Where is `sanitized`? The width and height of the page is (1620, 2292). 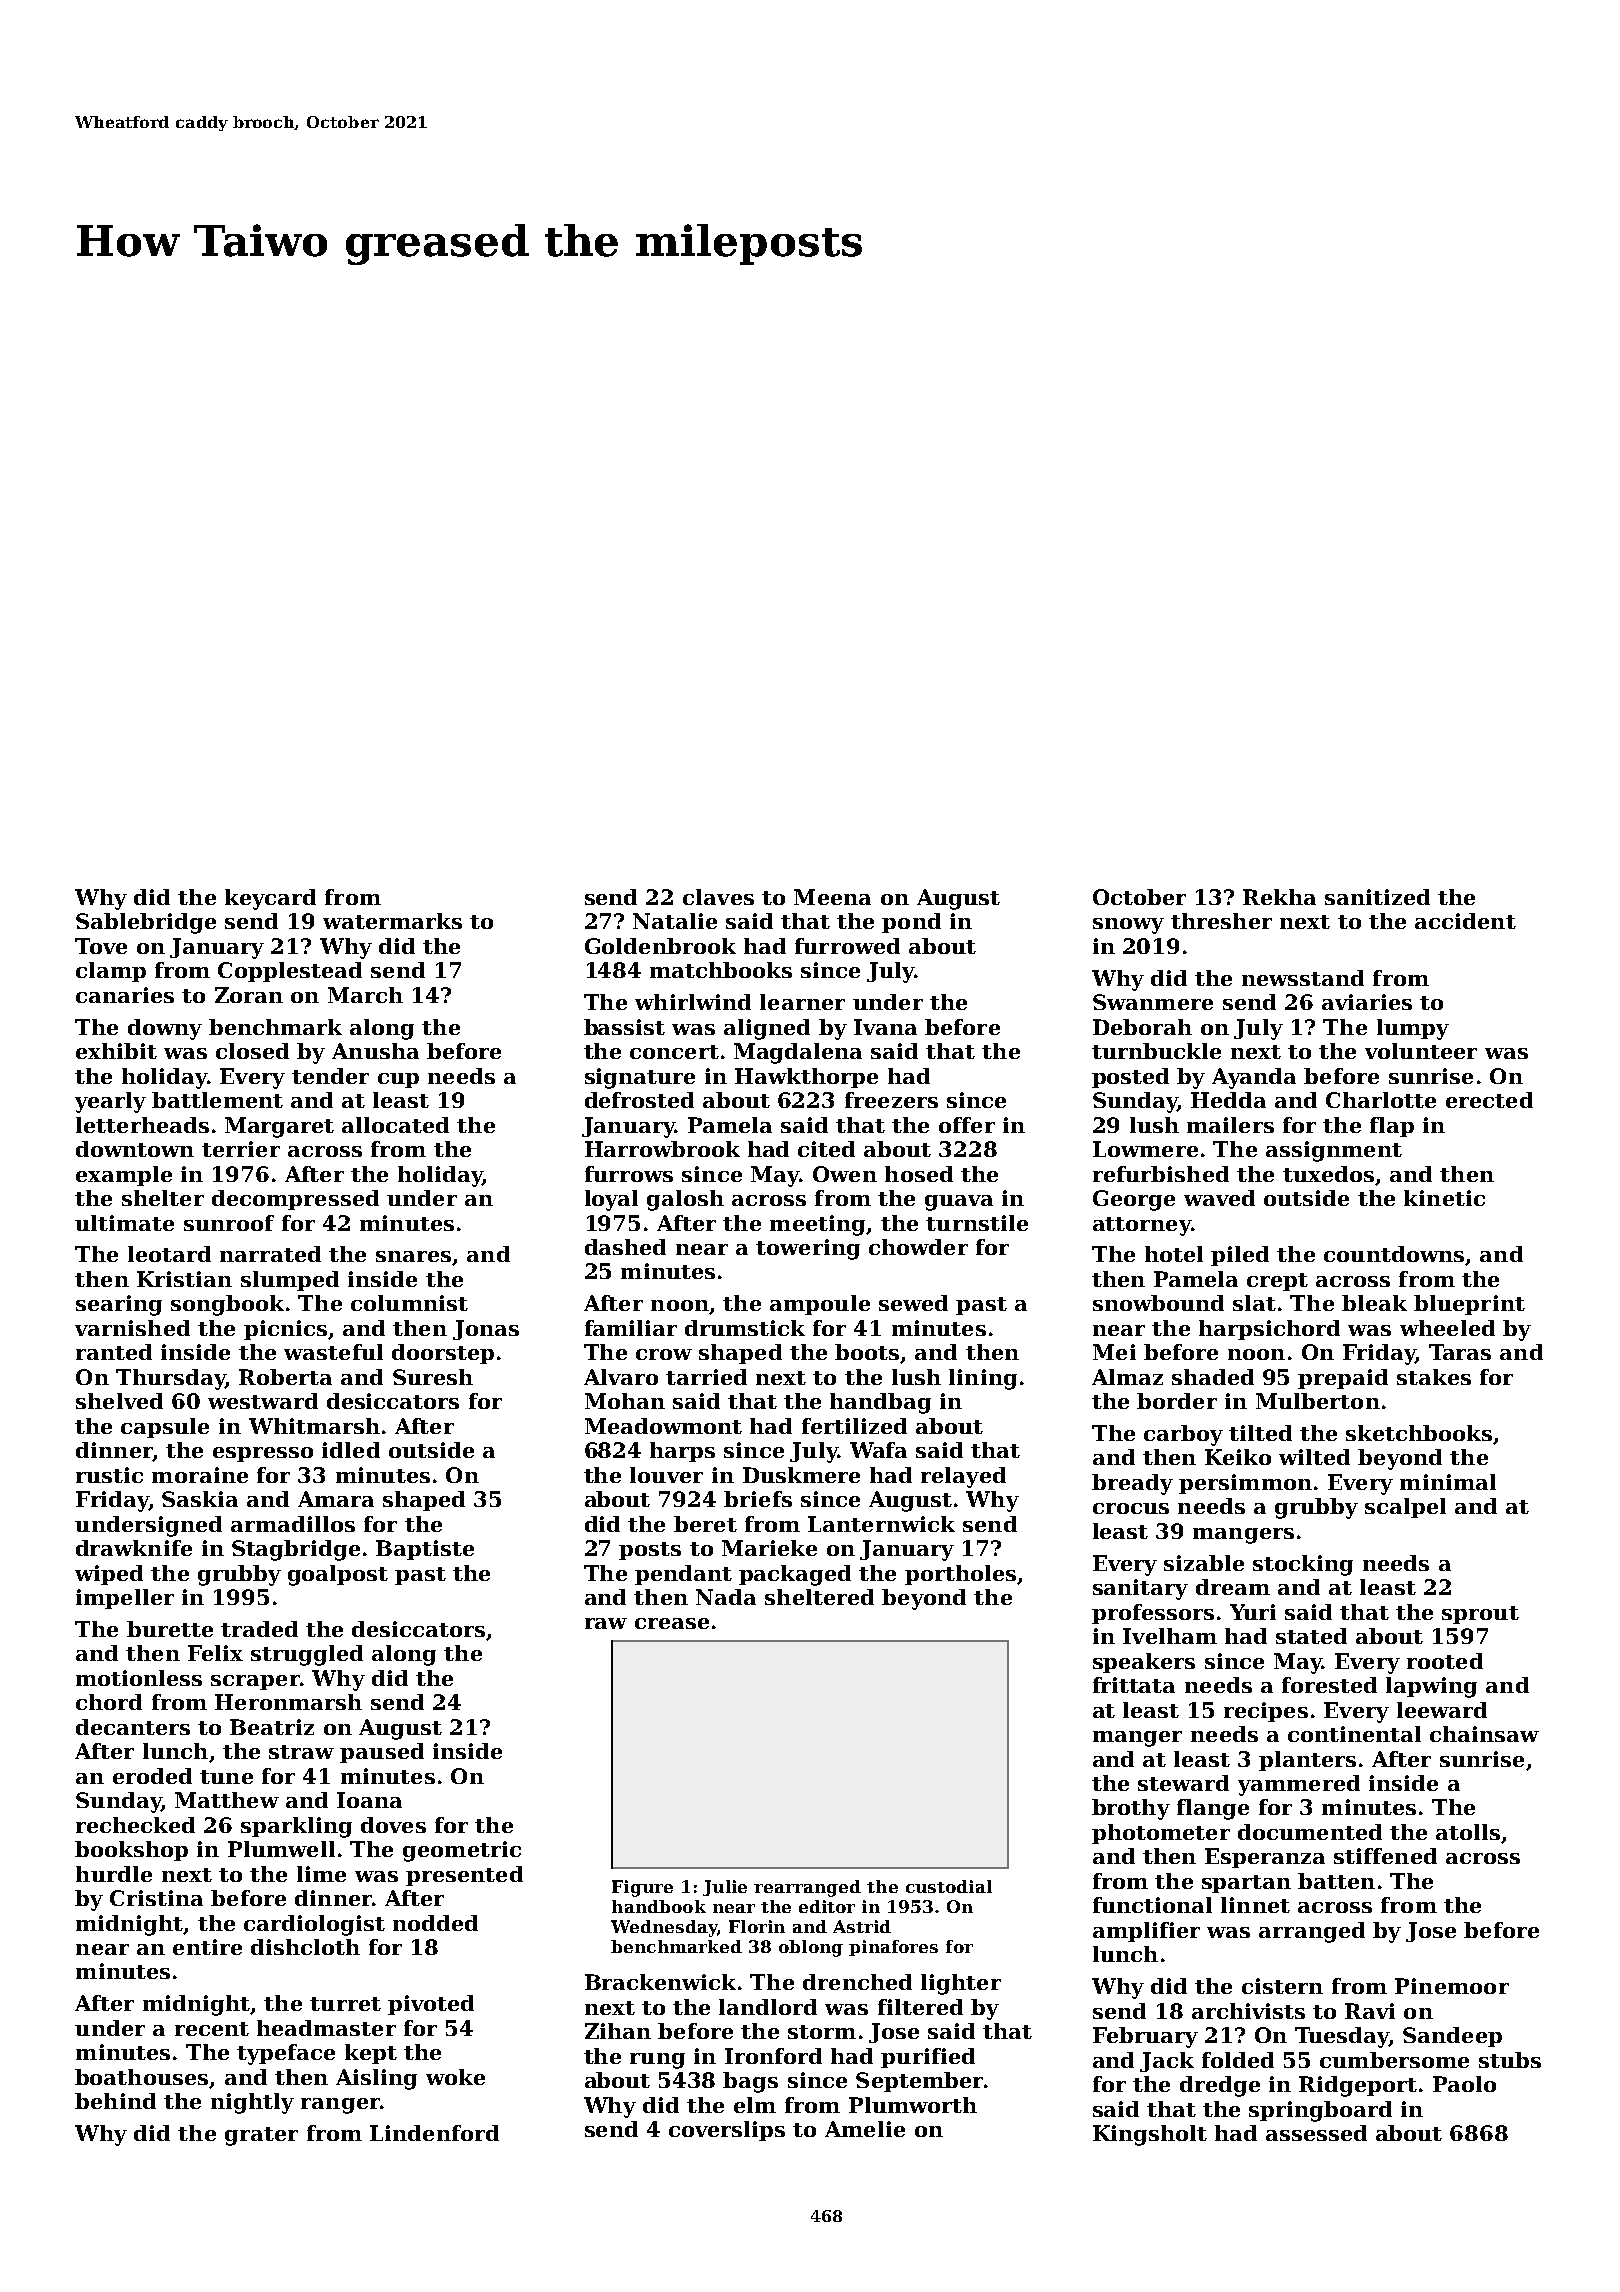 sanitized is located at coordinates (1377, 897).
